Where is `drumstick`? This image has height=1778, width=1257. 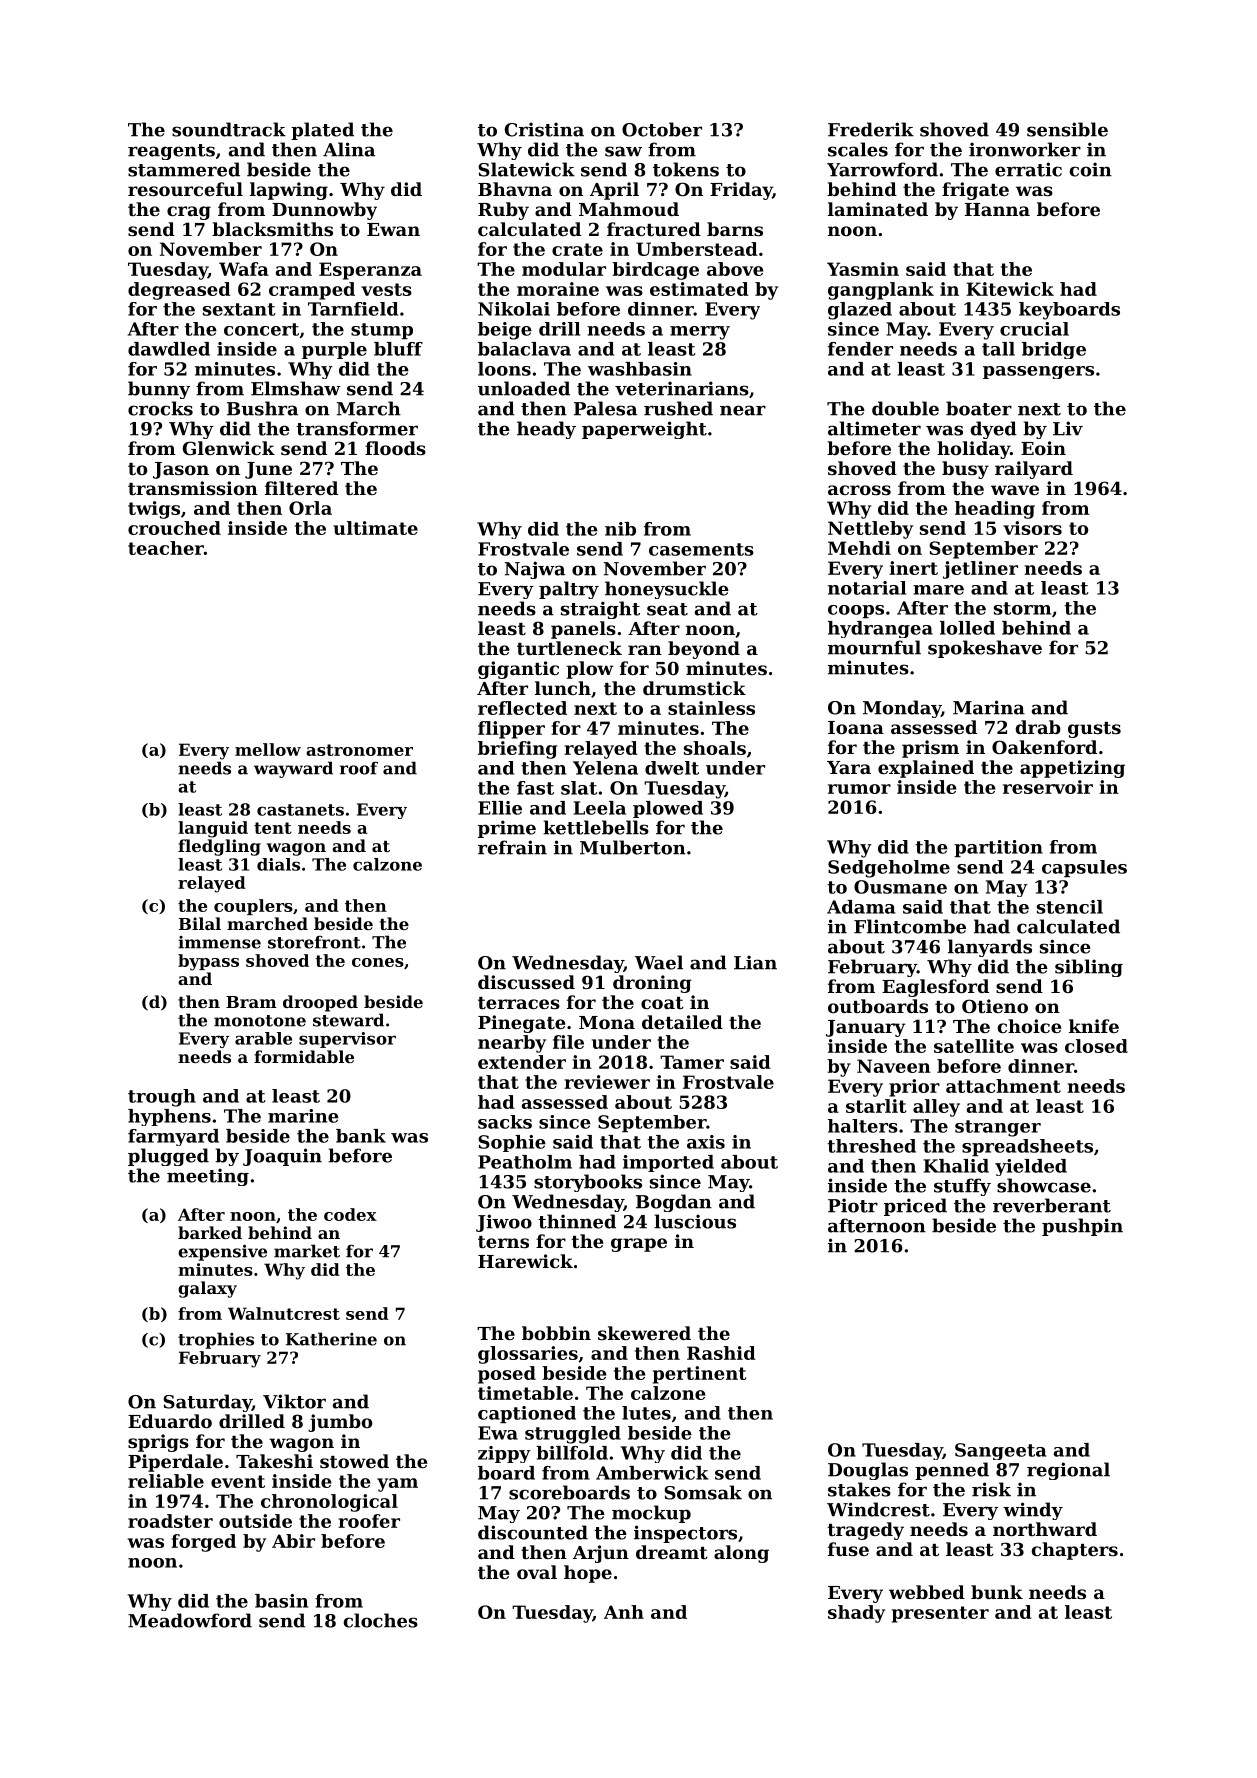 drumstick is located at coordinates (694, 688).
